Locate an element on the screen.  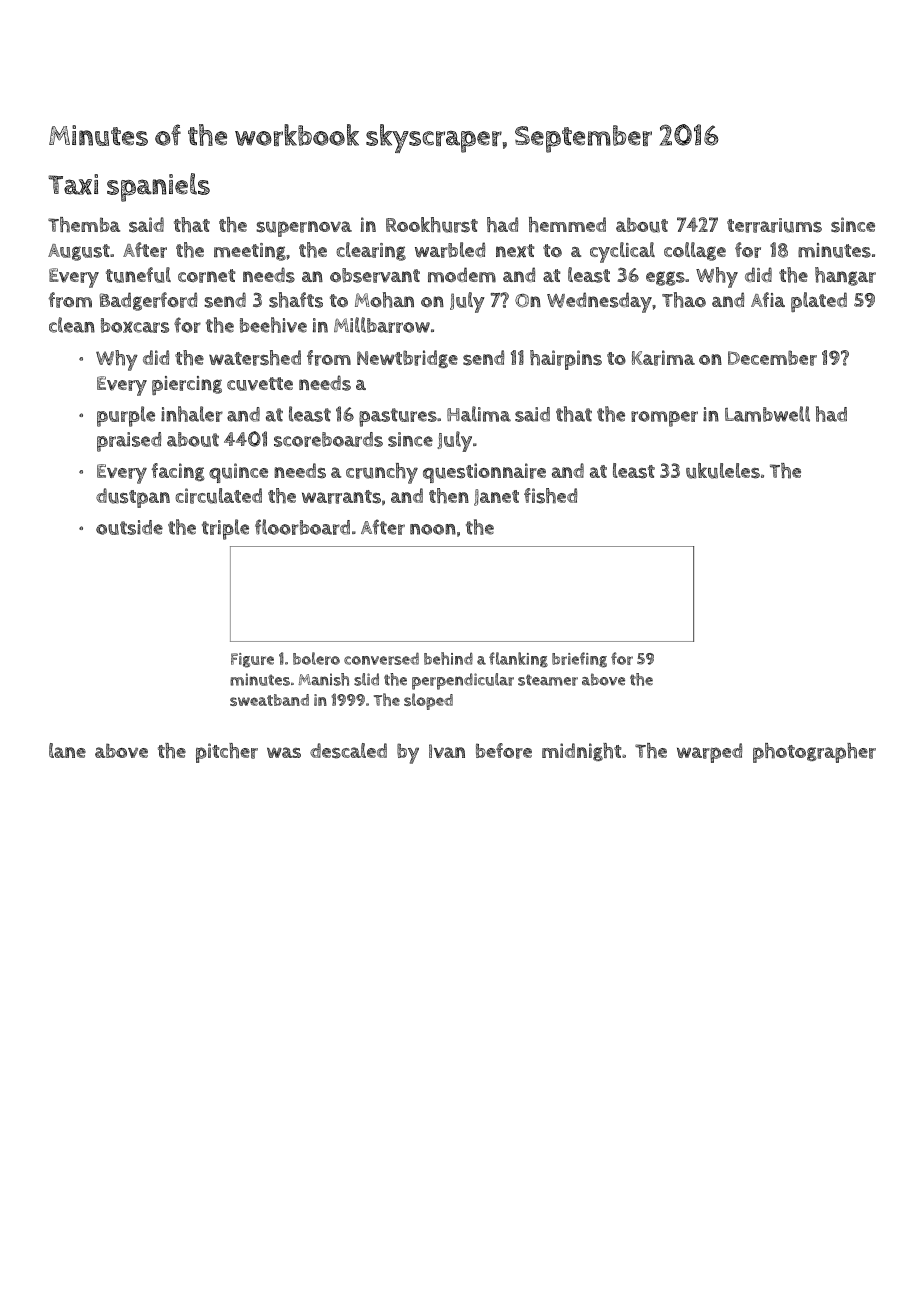
Lambwell is located at coordinates (767, 414).
